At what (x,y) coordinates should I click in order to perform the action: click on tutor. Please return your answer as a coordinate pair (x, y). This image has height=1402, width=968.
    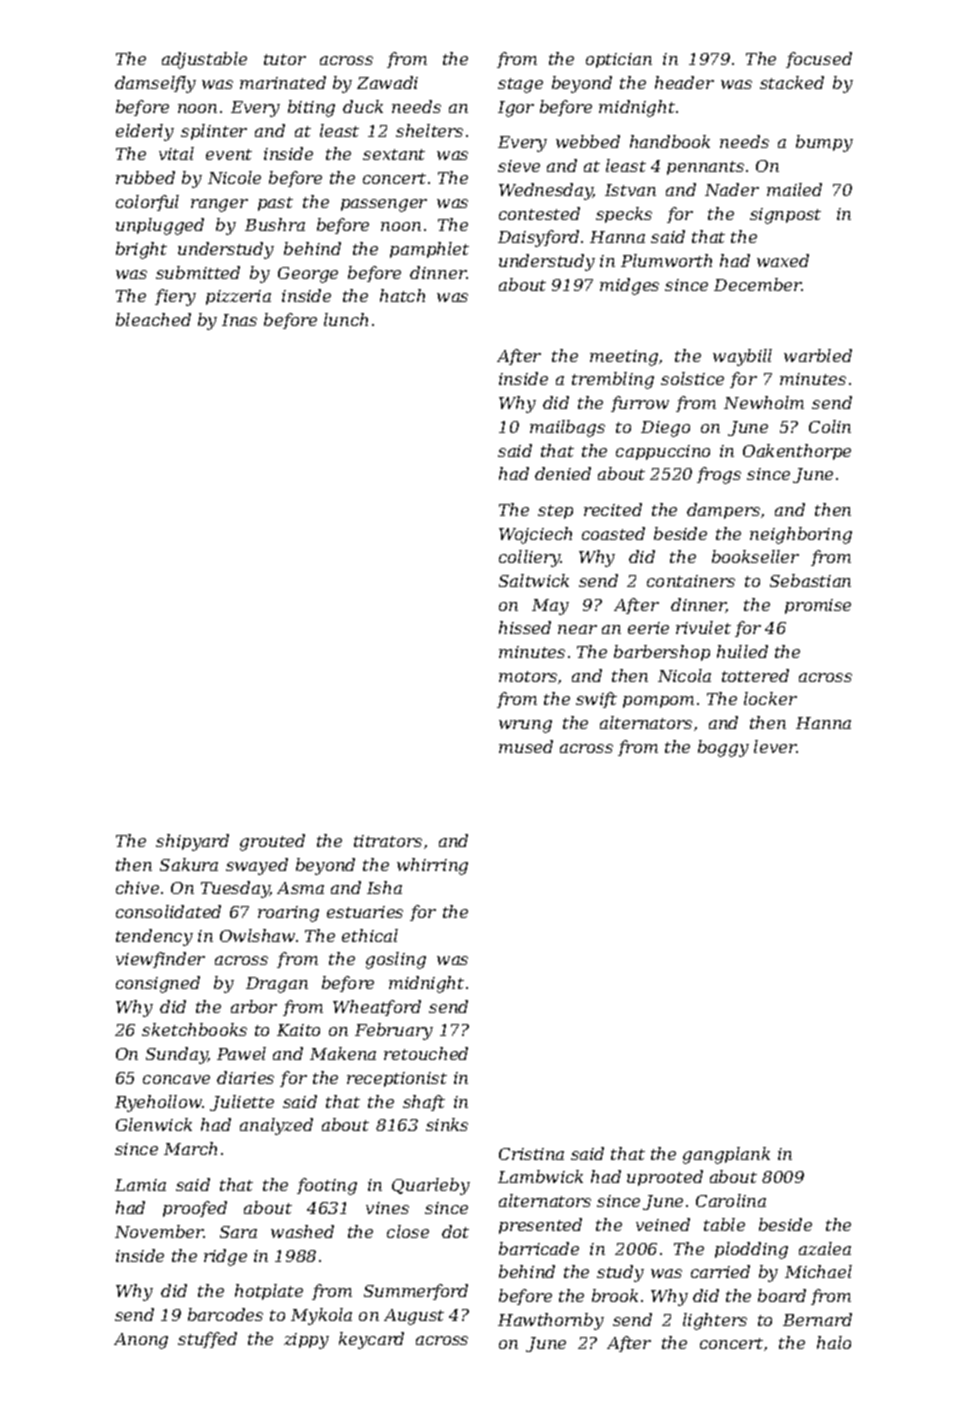
    Looking at the image, I should click on (285, 59).
